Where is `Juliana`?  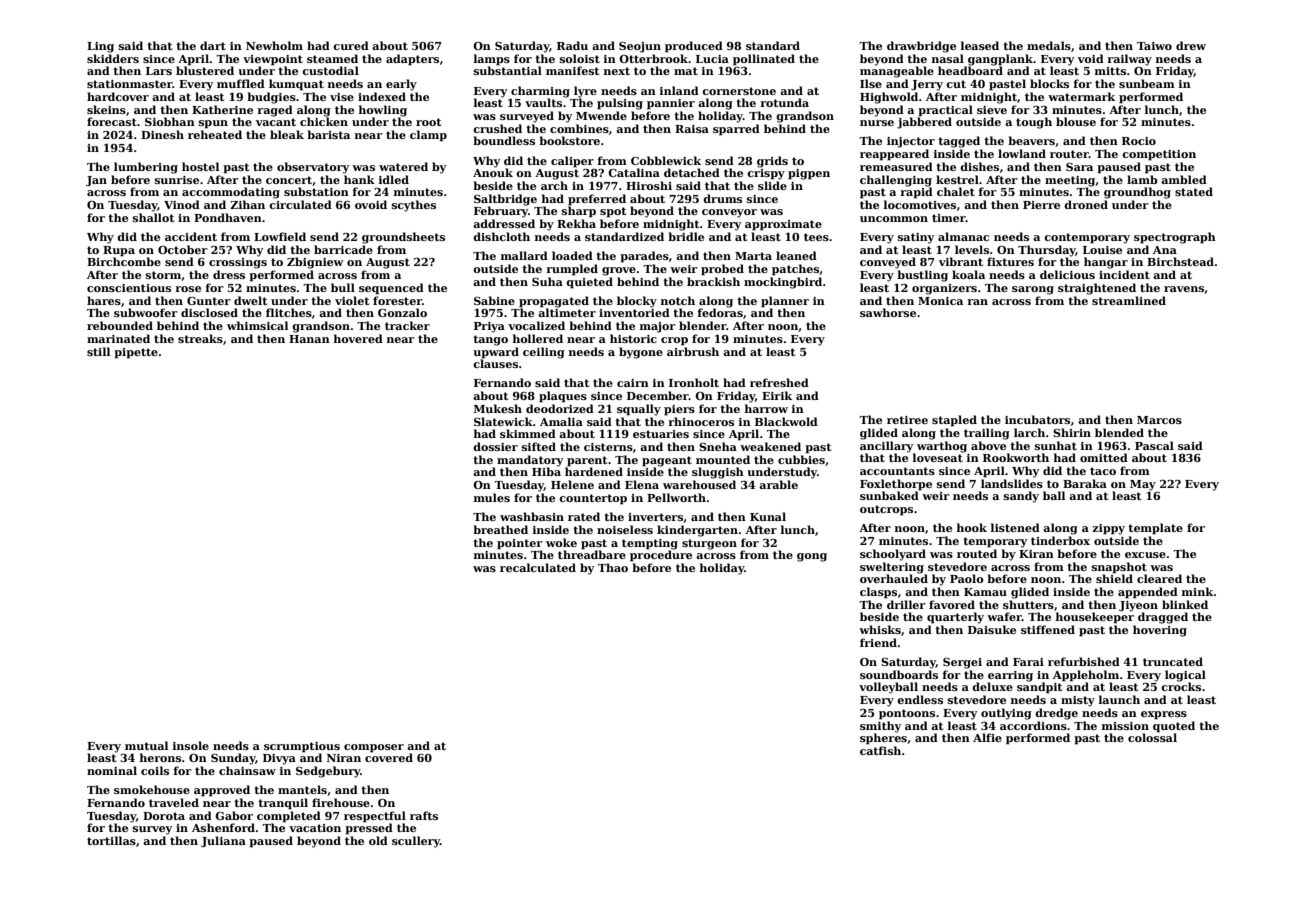
Juliana is located at coordinates (223, 841).
